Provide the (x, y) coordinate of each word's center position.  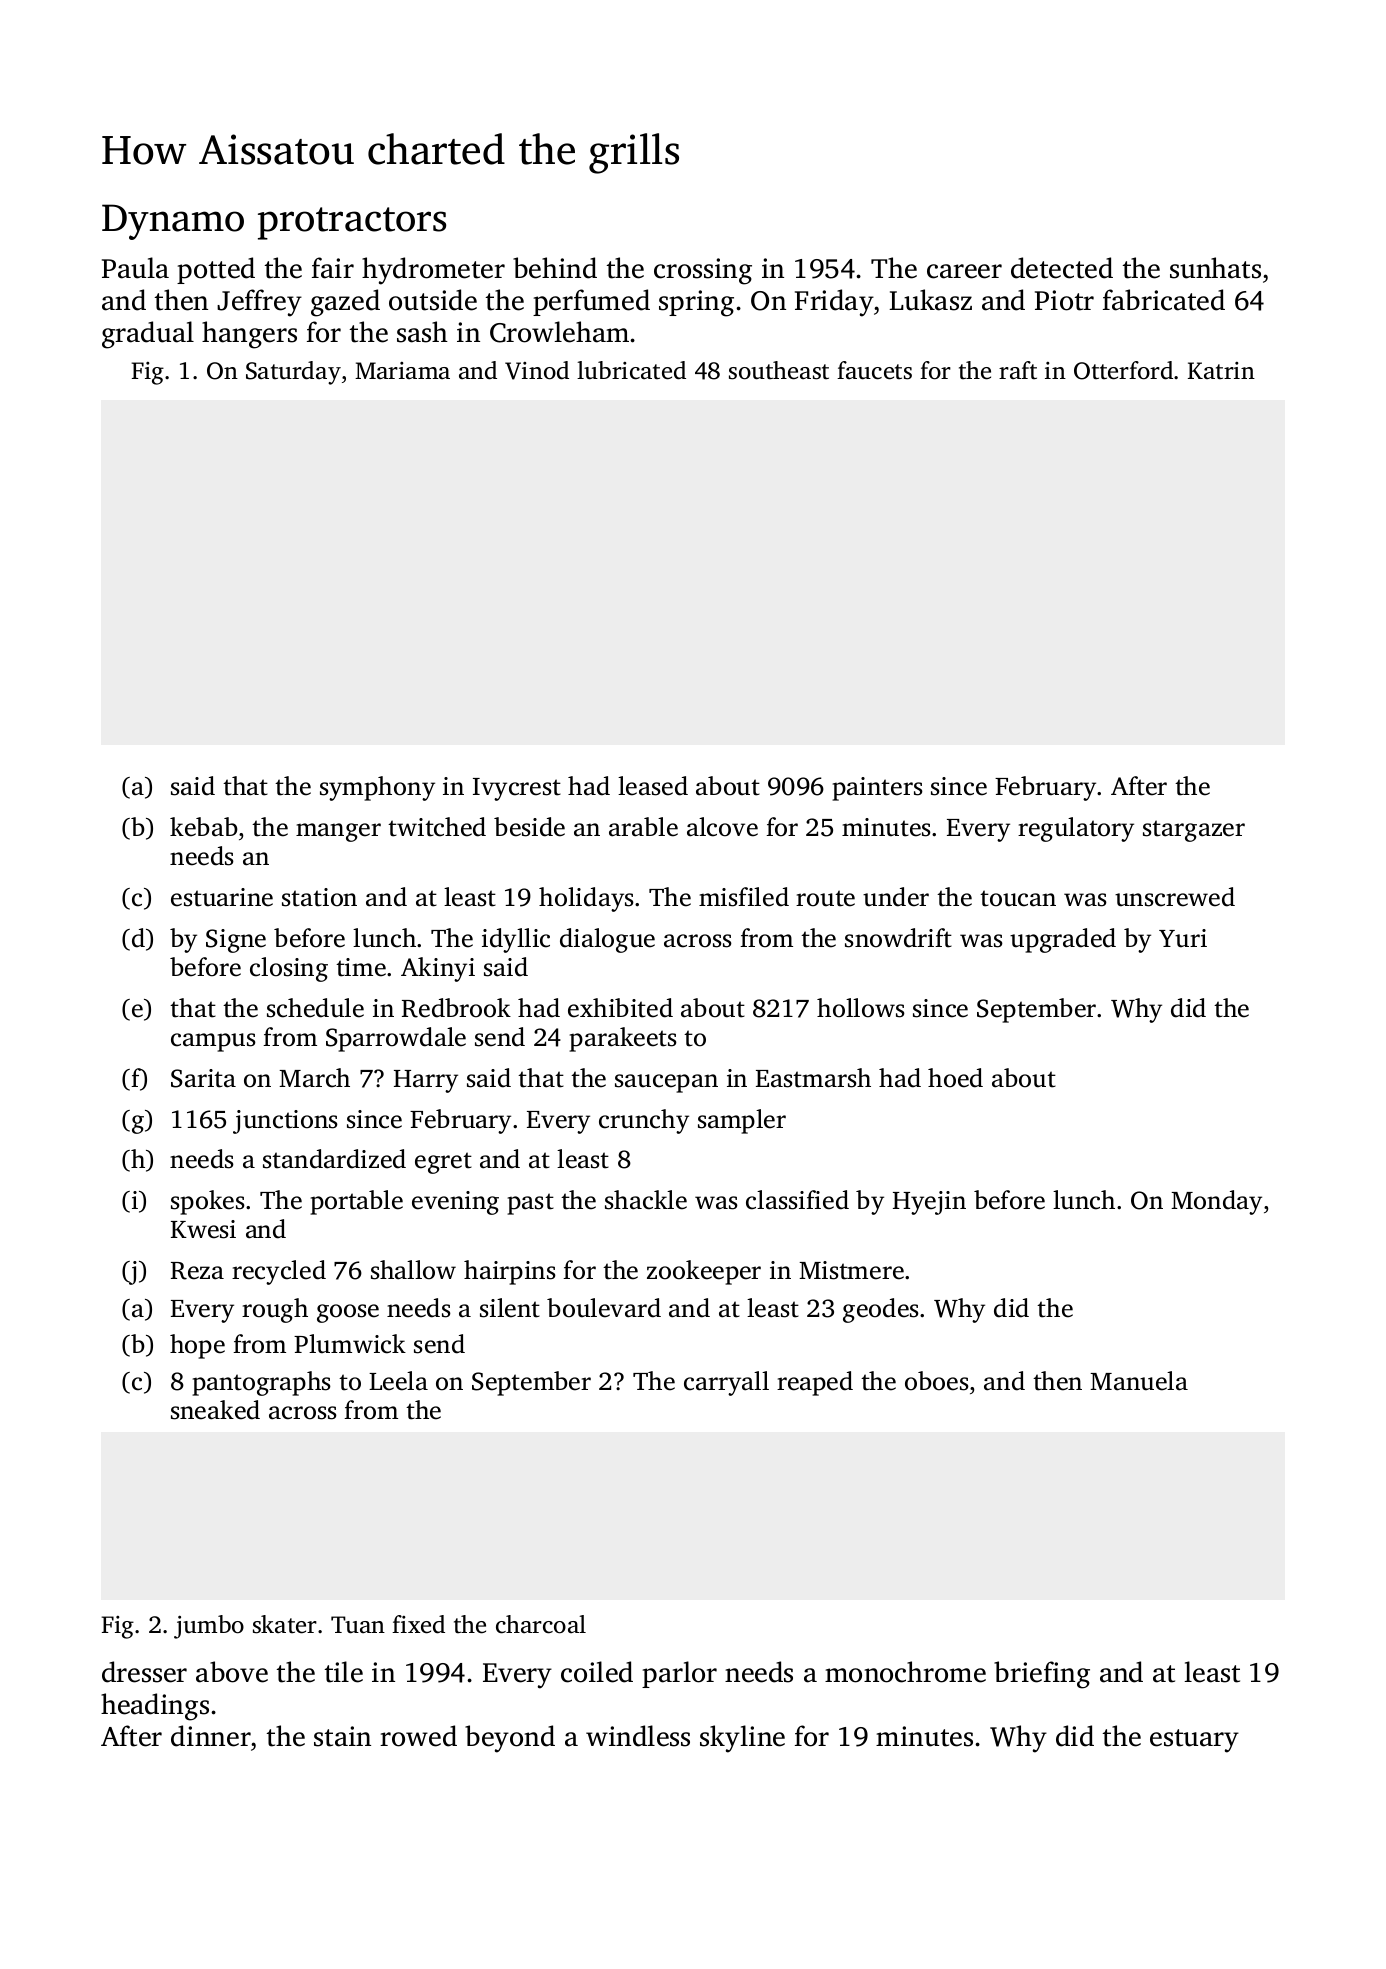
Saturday (293, 373)
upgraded (1063, 940)
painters (877, 789)
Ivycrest (517, 789)
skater (285, 1624)
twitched (437, 827)
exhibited (620, 1008)
